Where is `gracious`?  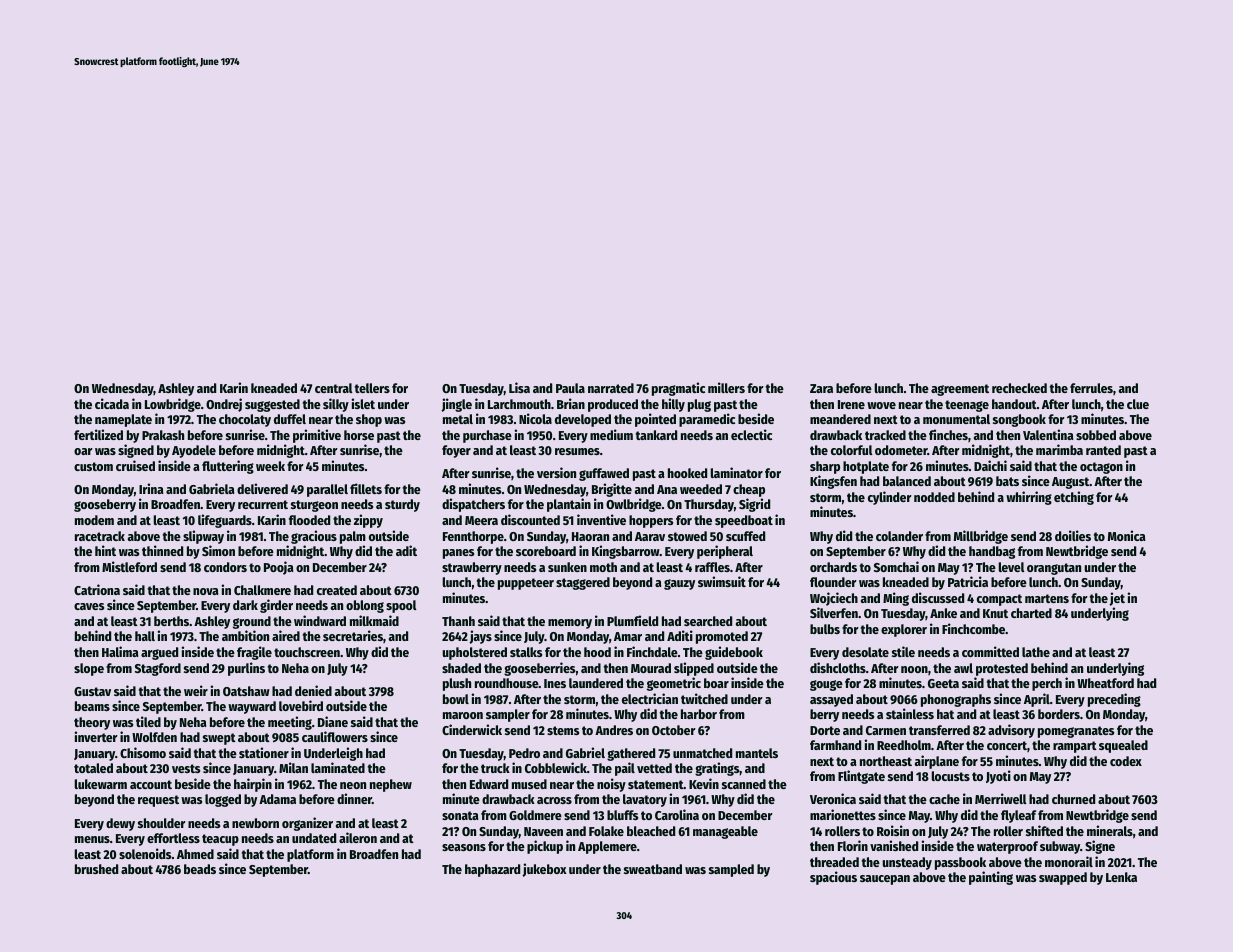
gracious is located at coordinates (314, 537).
